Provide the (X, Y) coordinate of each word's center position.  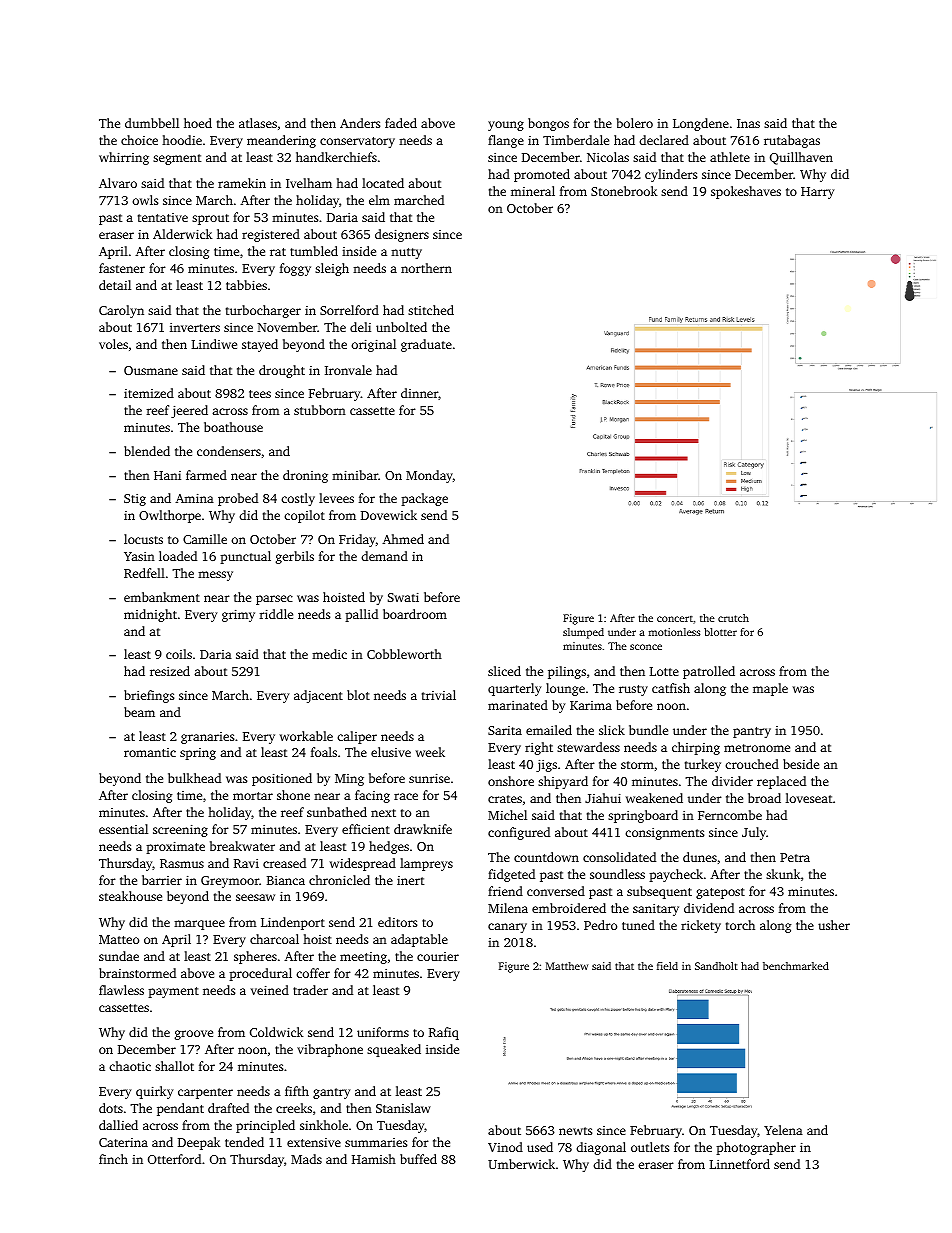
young (506, 126)
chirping (696, 748)
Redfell (144, 573)
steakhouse (130, 896)
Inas (748, 123)
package (424, 499)
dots (111, 1108)
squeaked (394, 1050)
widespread (363, 864)
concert (675, 619)
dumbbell (152, 123)
